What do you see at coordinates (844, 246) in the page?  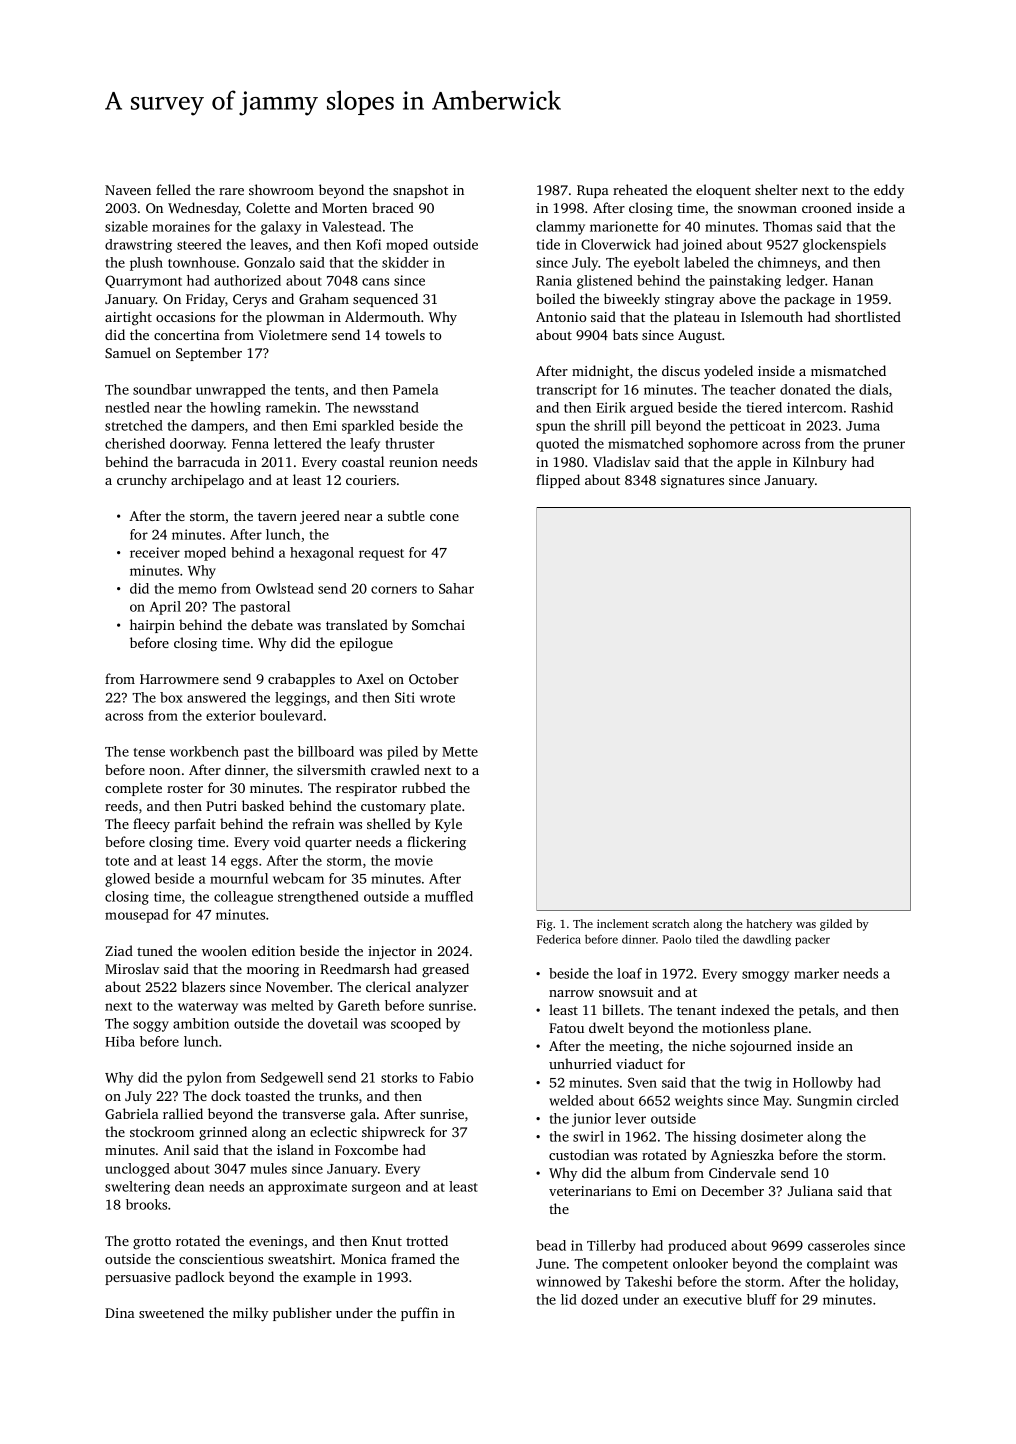 I see `glockenspiels` at bounding box center [844, 246].
